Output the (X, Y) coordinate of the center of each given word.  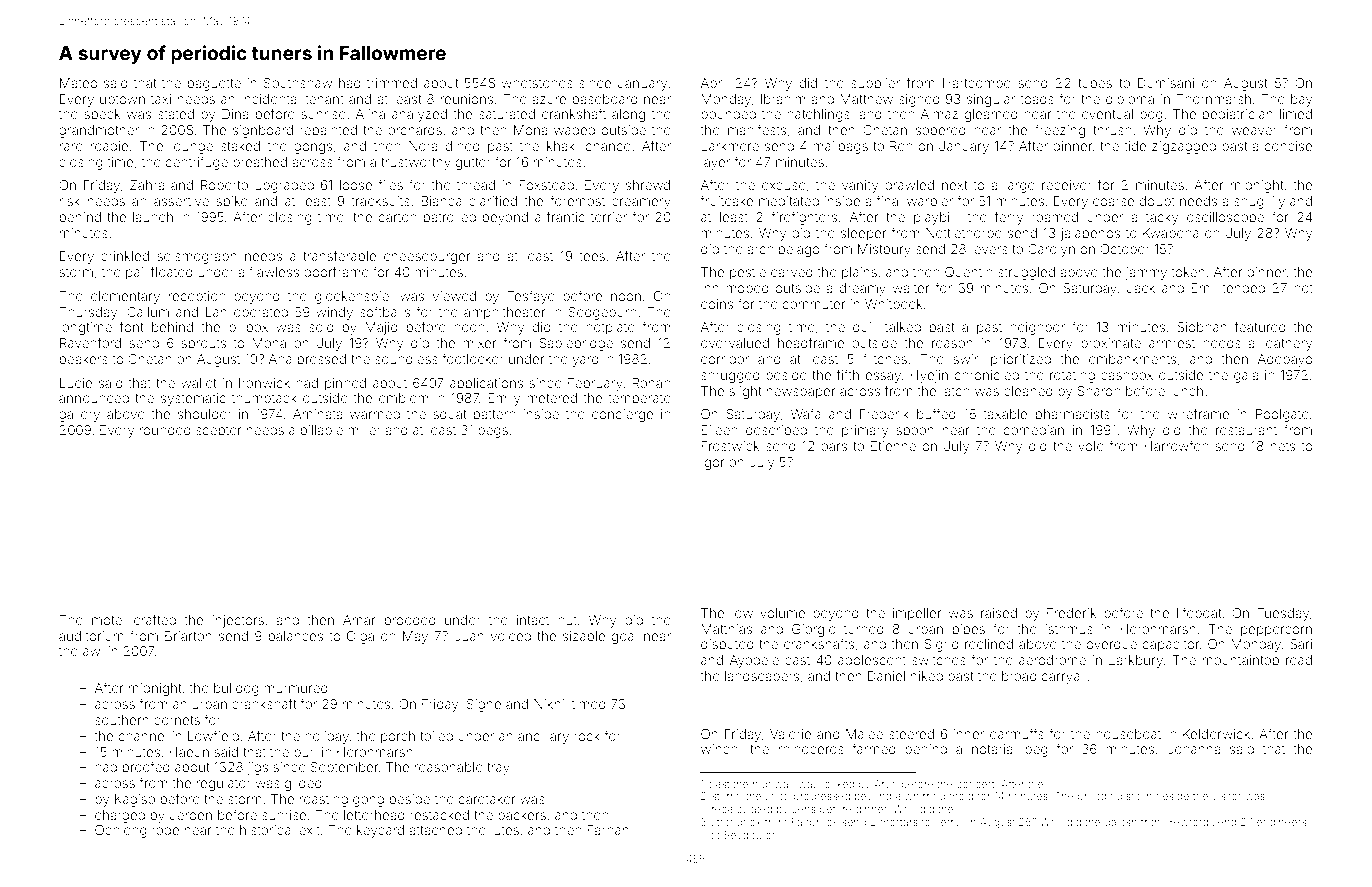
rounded (165, 430)
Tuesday (1283, 614)
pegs (493, 432)
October (1125, 249)
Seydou (743, 836)
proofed (146, 768)
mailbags (840, 147)
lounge (192, 147)
